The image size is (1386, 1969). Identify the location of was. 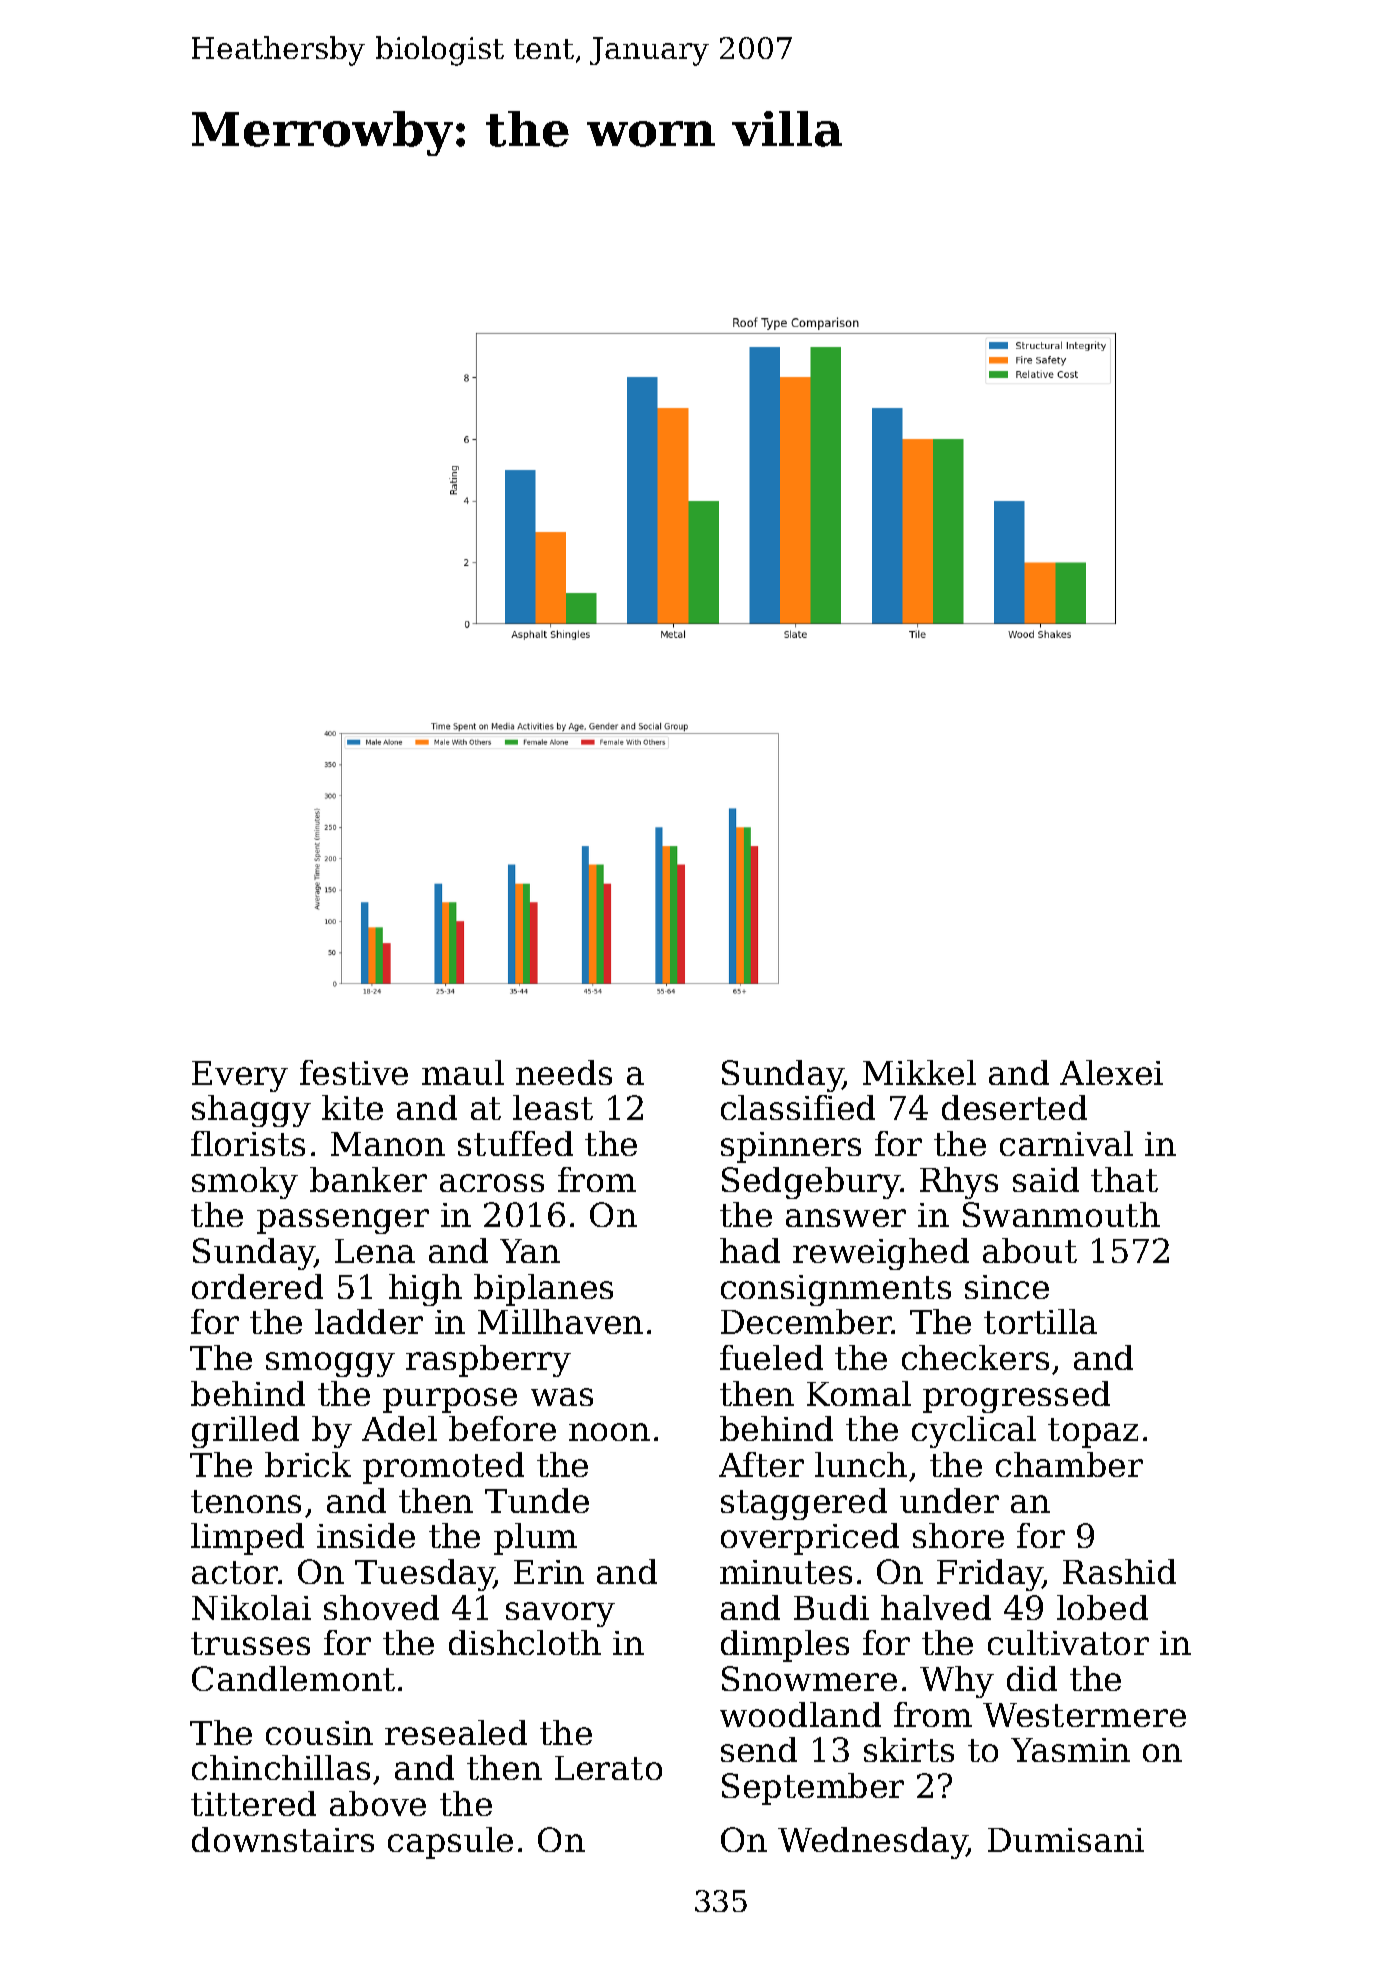
(562, 1397).
